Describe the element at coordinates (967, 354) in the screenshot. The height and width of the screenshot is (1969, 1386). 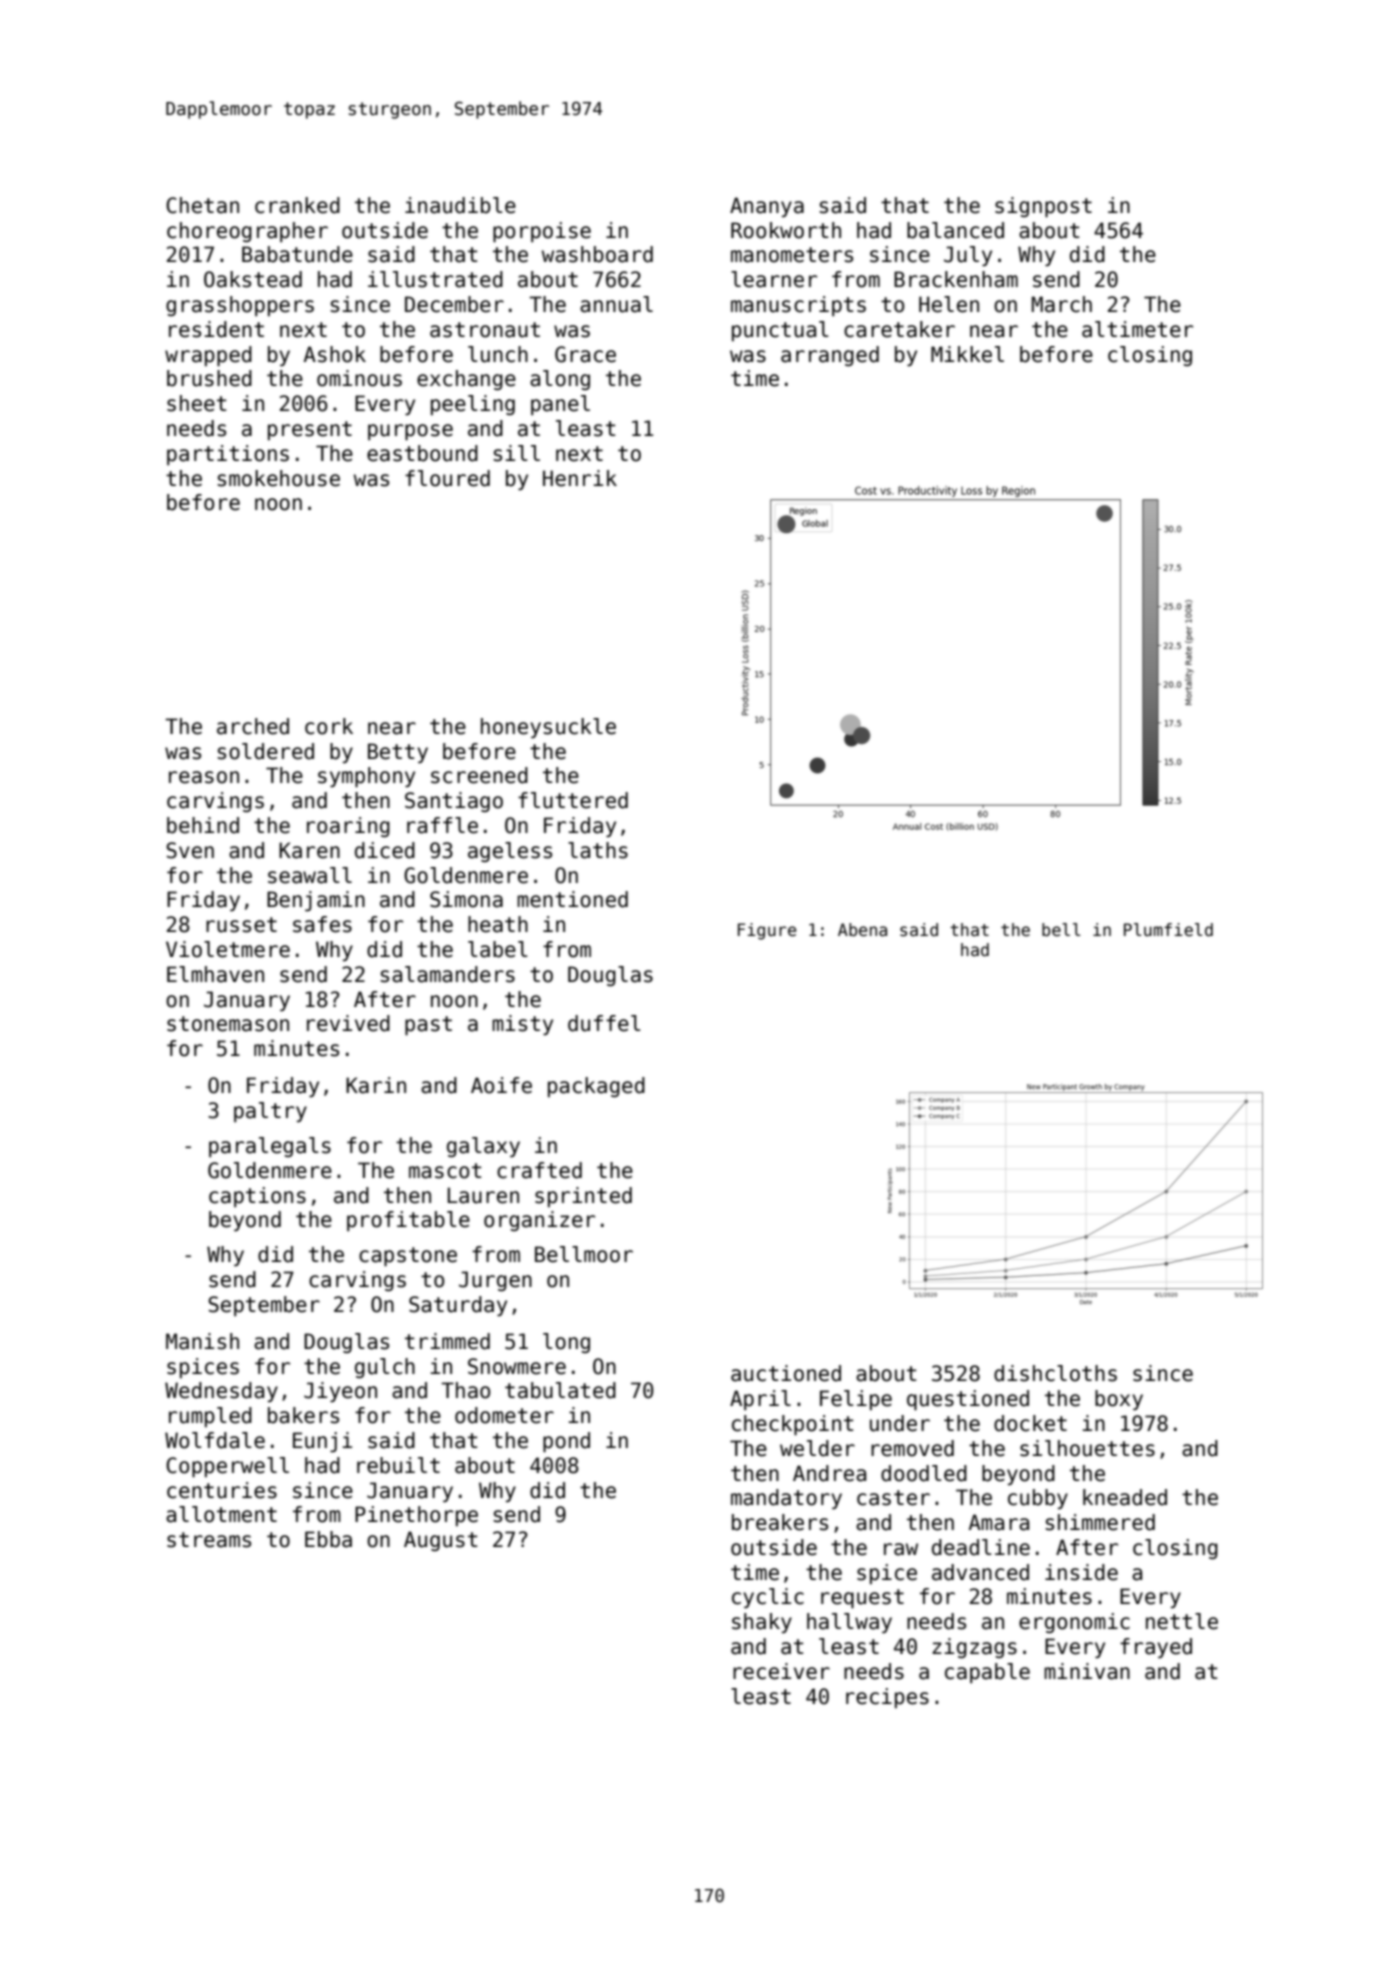
I see `Mikkel` at that location.
